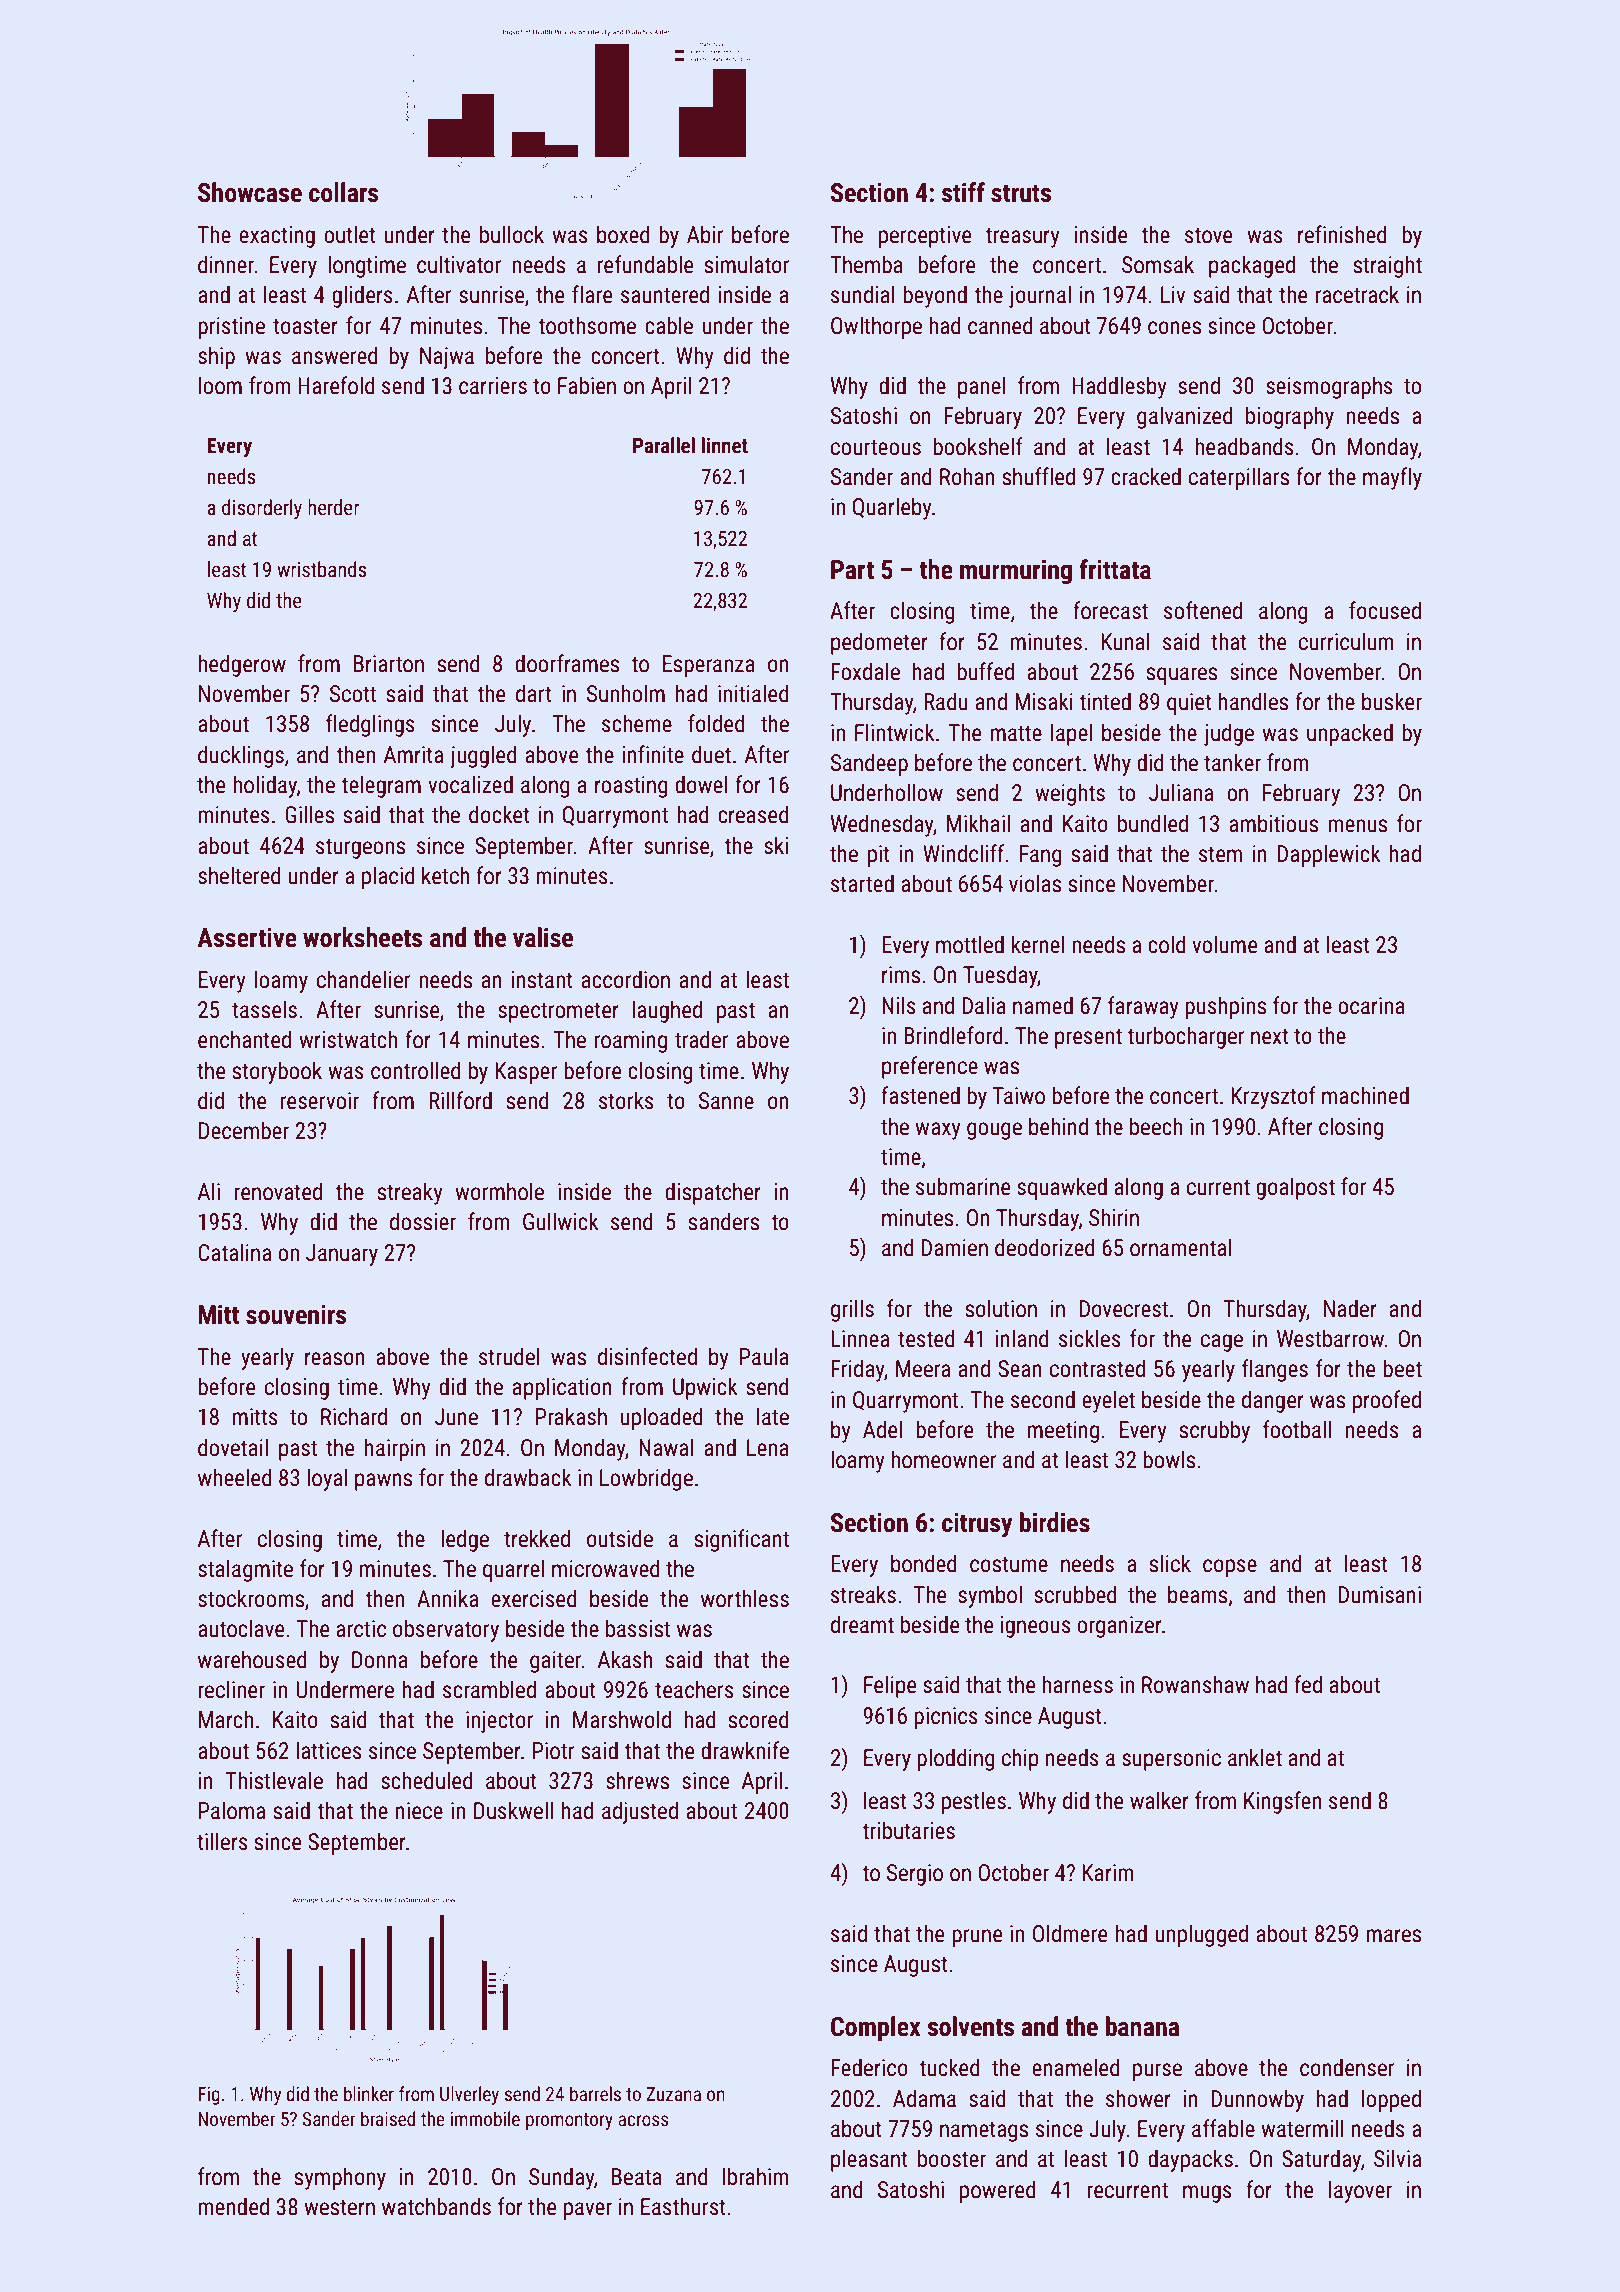 This document has height=2292, width=1620. Describe the element at coordinates (1203, 610) in the document. I see `softened` at that location.
